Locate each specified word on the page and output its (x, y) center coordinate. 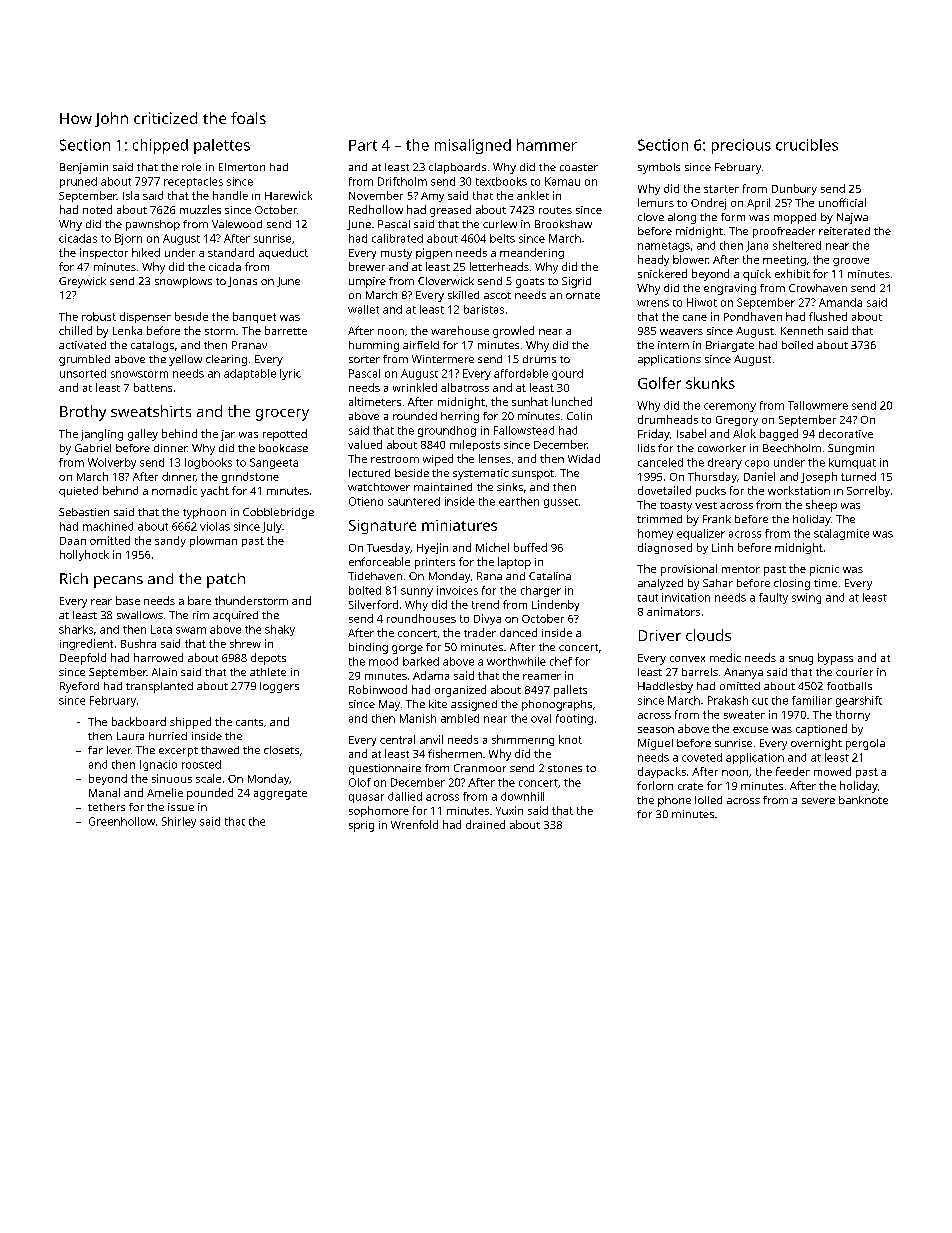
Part (363, 145)
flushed (828, 316)
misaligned (473, 146)
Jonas (242, 282)
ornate (583, 295)
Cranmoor (480, 768)
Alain (164, 672)
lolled (708, 800)
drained (485, 824)
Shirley (179, 822)
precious (741, 146)
